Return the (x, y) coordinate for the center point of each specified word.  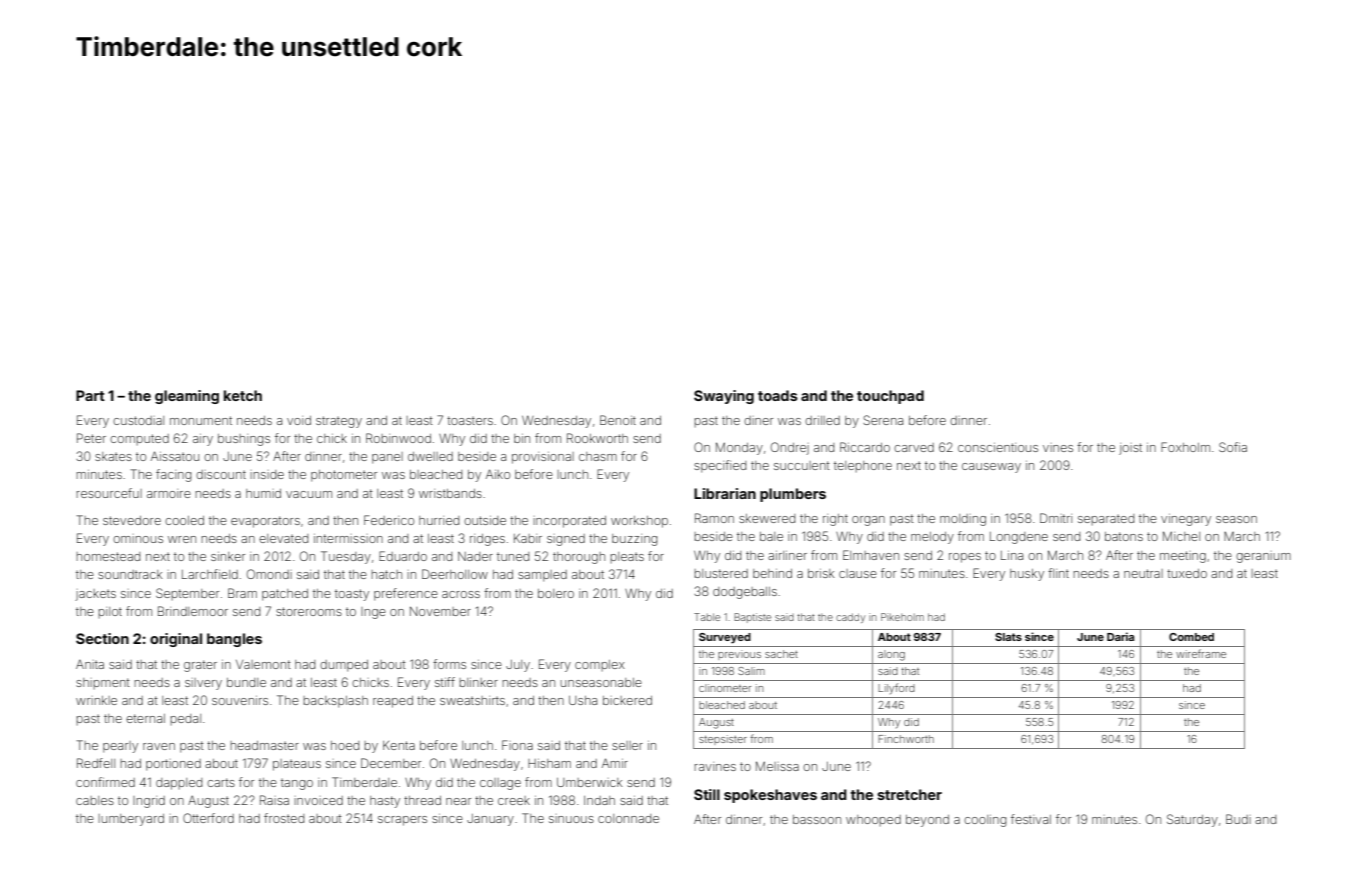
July (518, 666)
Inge (373, 613)
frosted (284, 818)
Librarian (725, 493)
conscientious (998, 447)
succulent (802, 465)
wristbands (450, 493)
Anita (90, 664)
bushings (244, 440)
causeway (991, 468)
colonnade (628, 818)
